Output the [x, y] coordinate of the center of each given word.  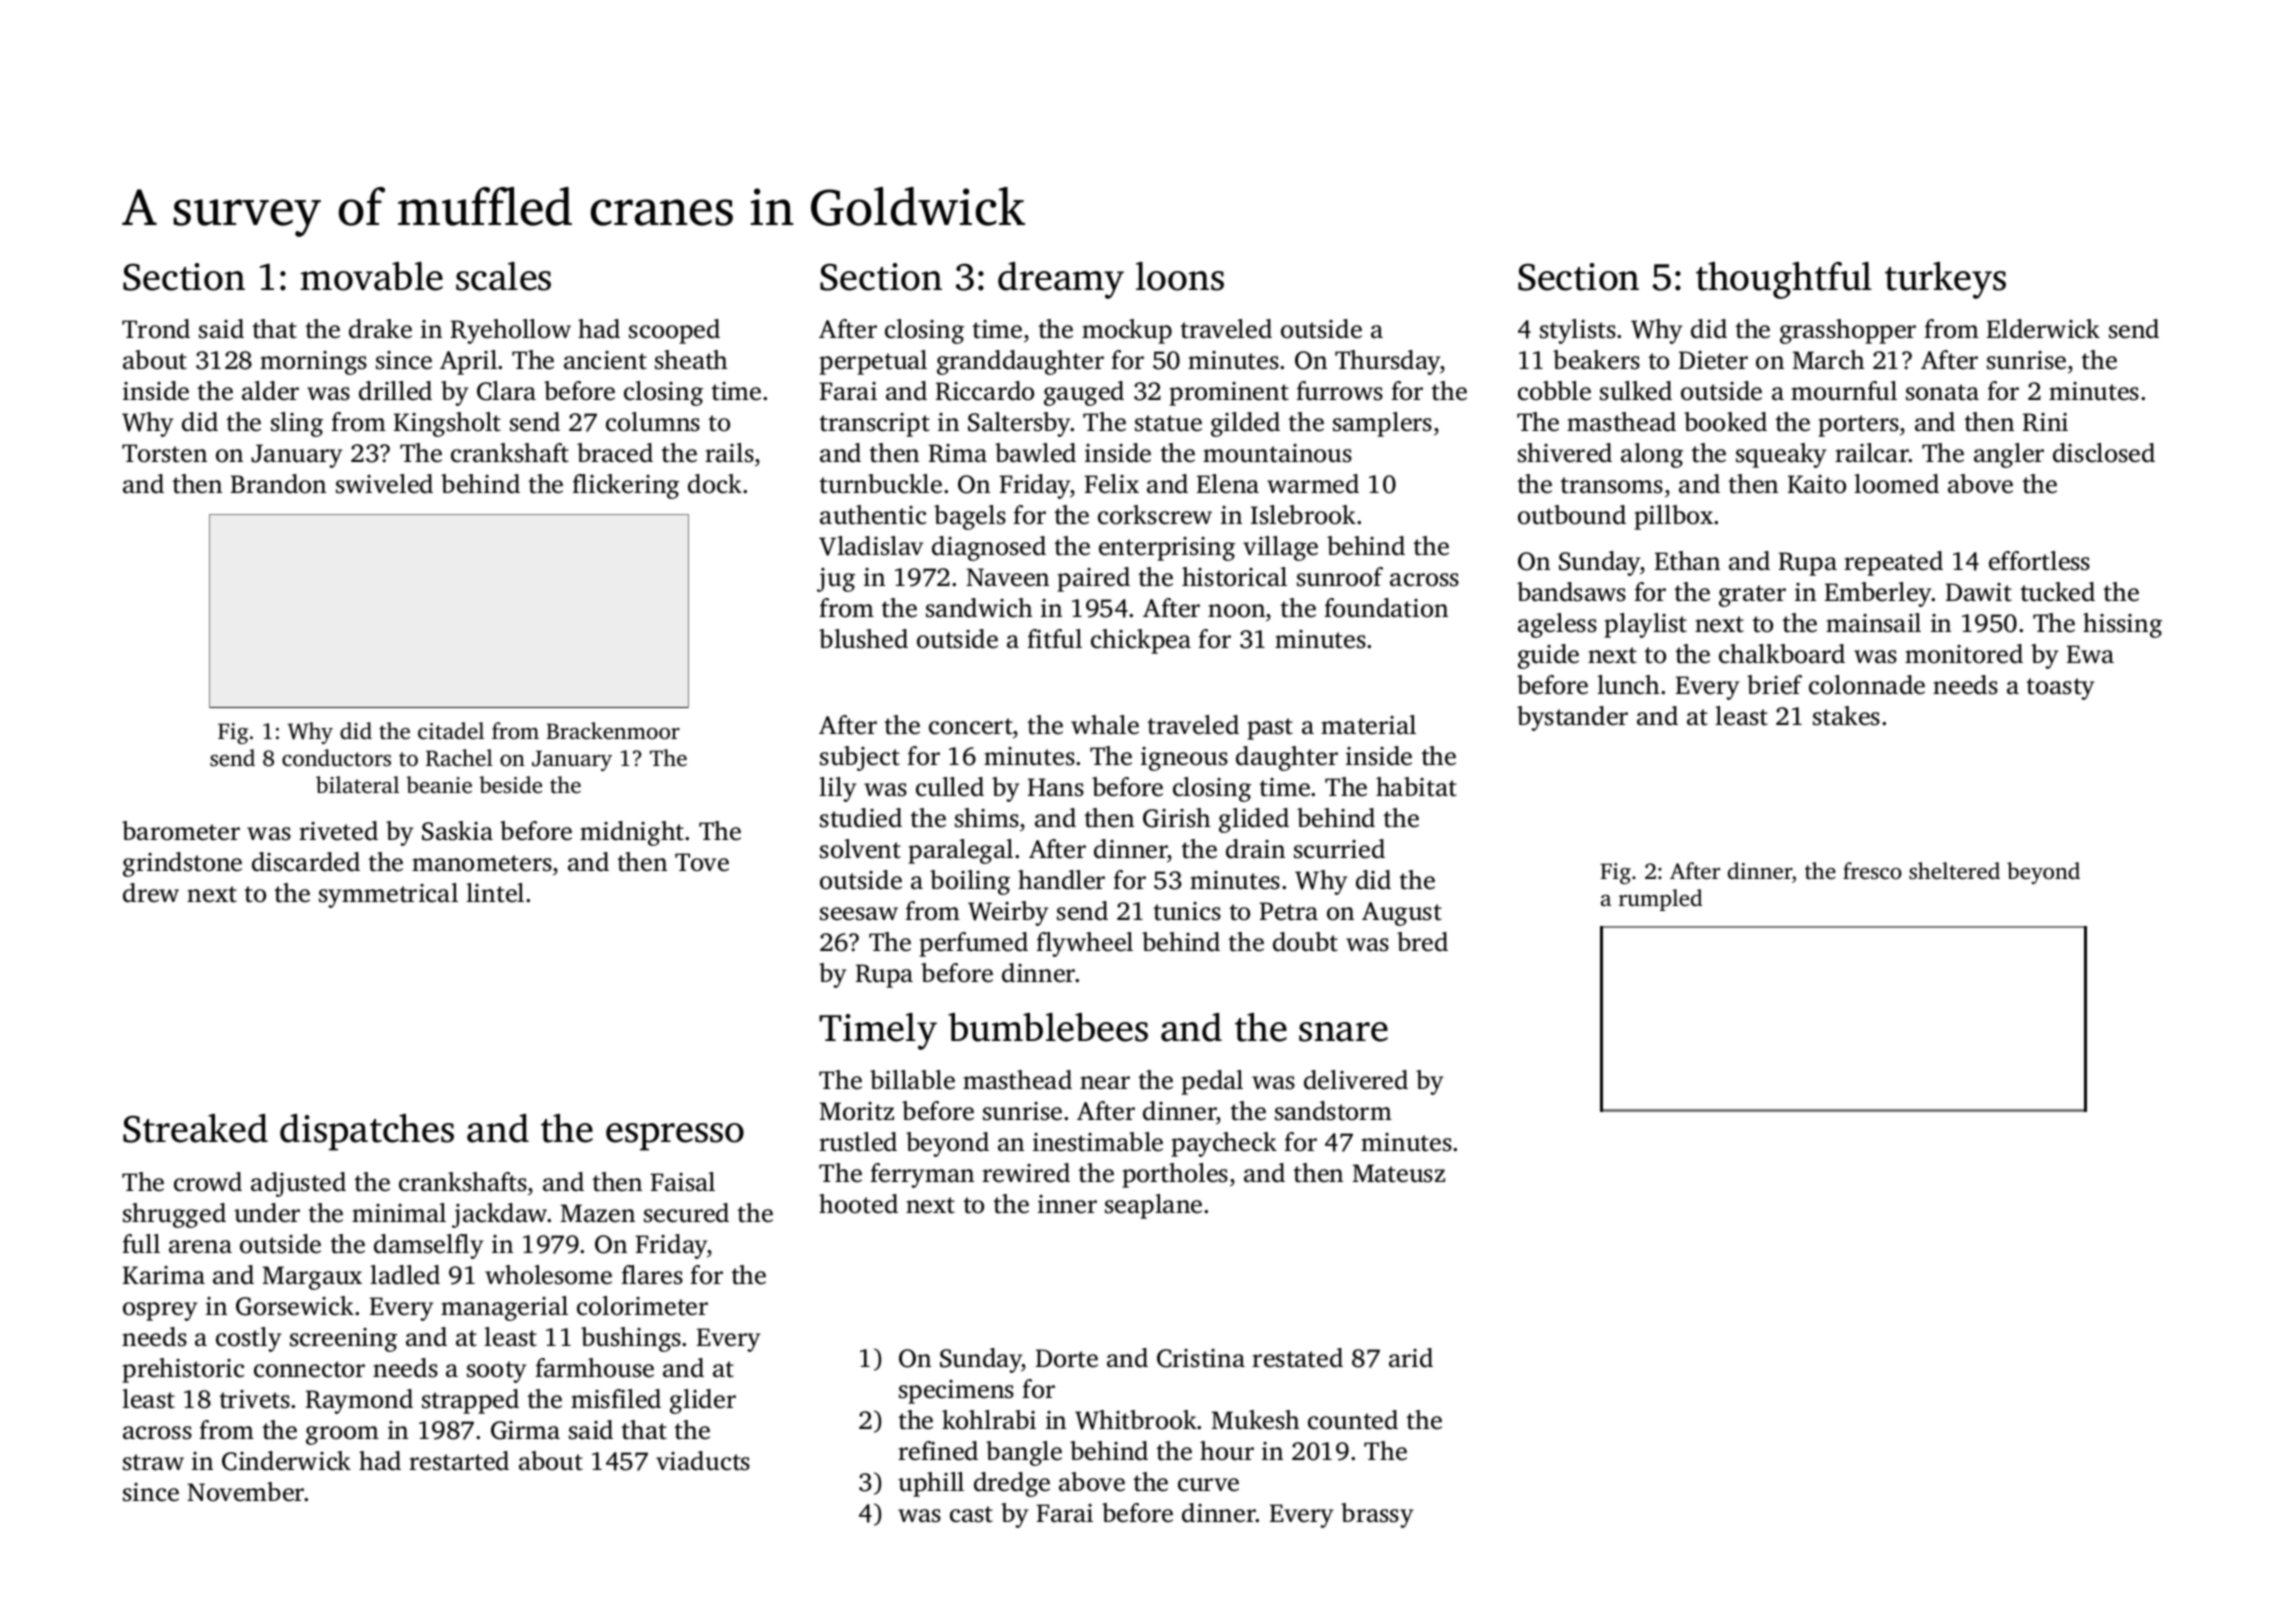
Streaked [195, 1128]
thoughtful [1784, 280]
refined [938, 1451]
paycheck [1224, 1144]
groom [342, 1435]
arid [1411, 1358]
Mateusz [1398, 1173]
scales [503, 276]
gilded [1245, 424]
